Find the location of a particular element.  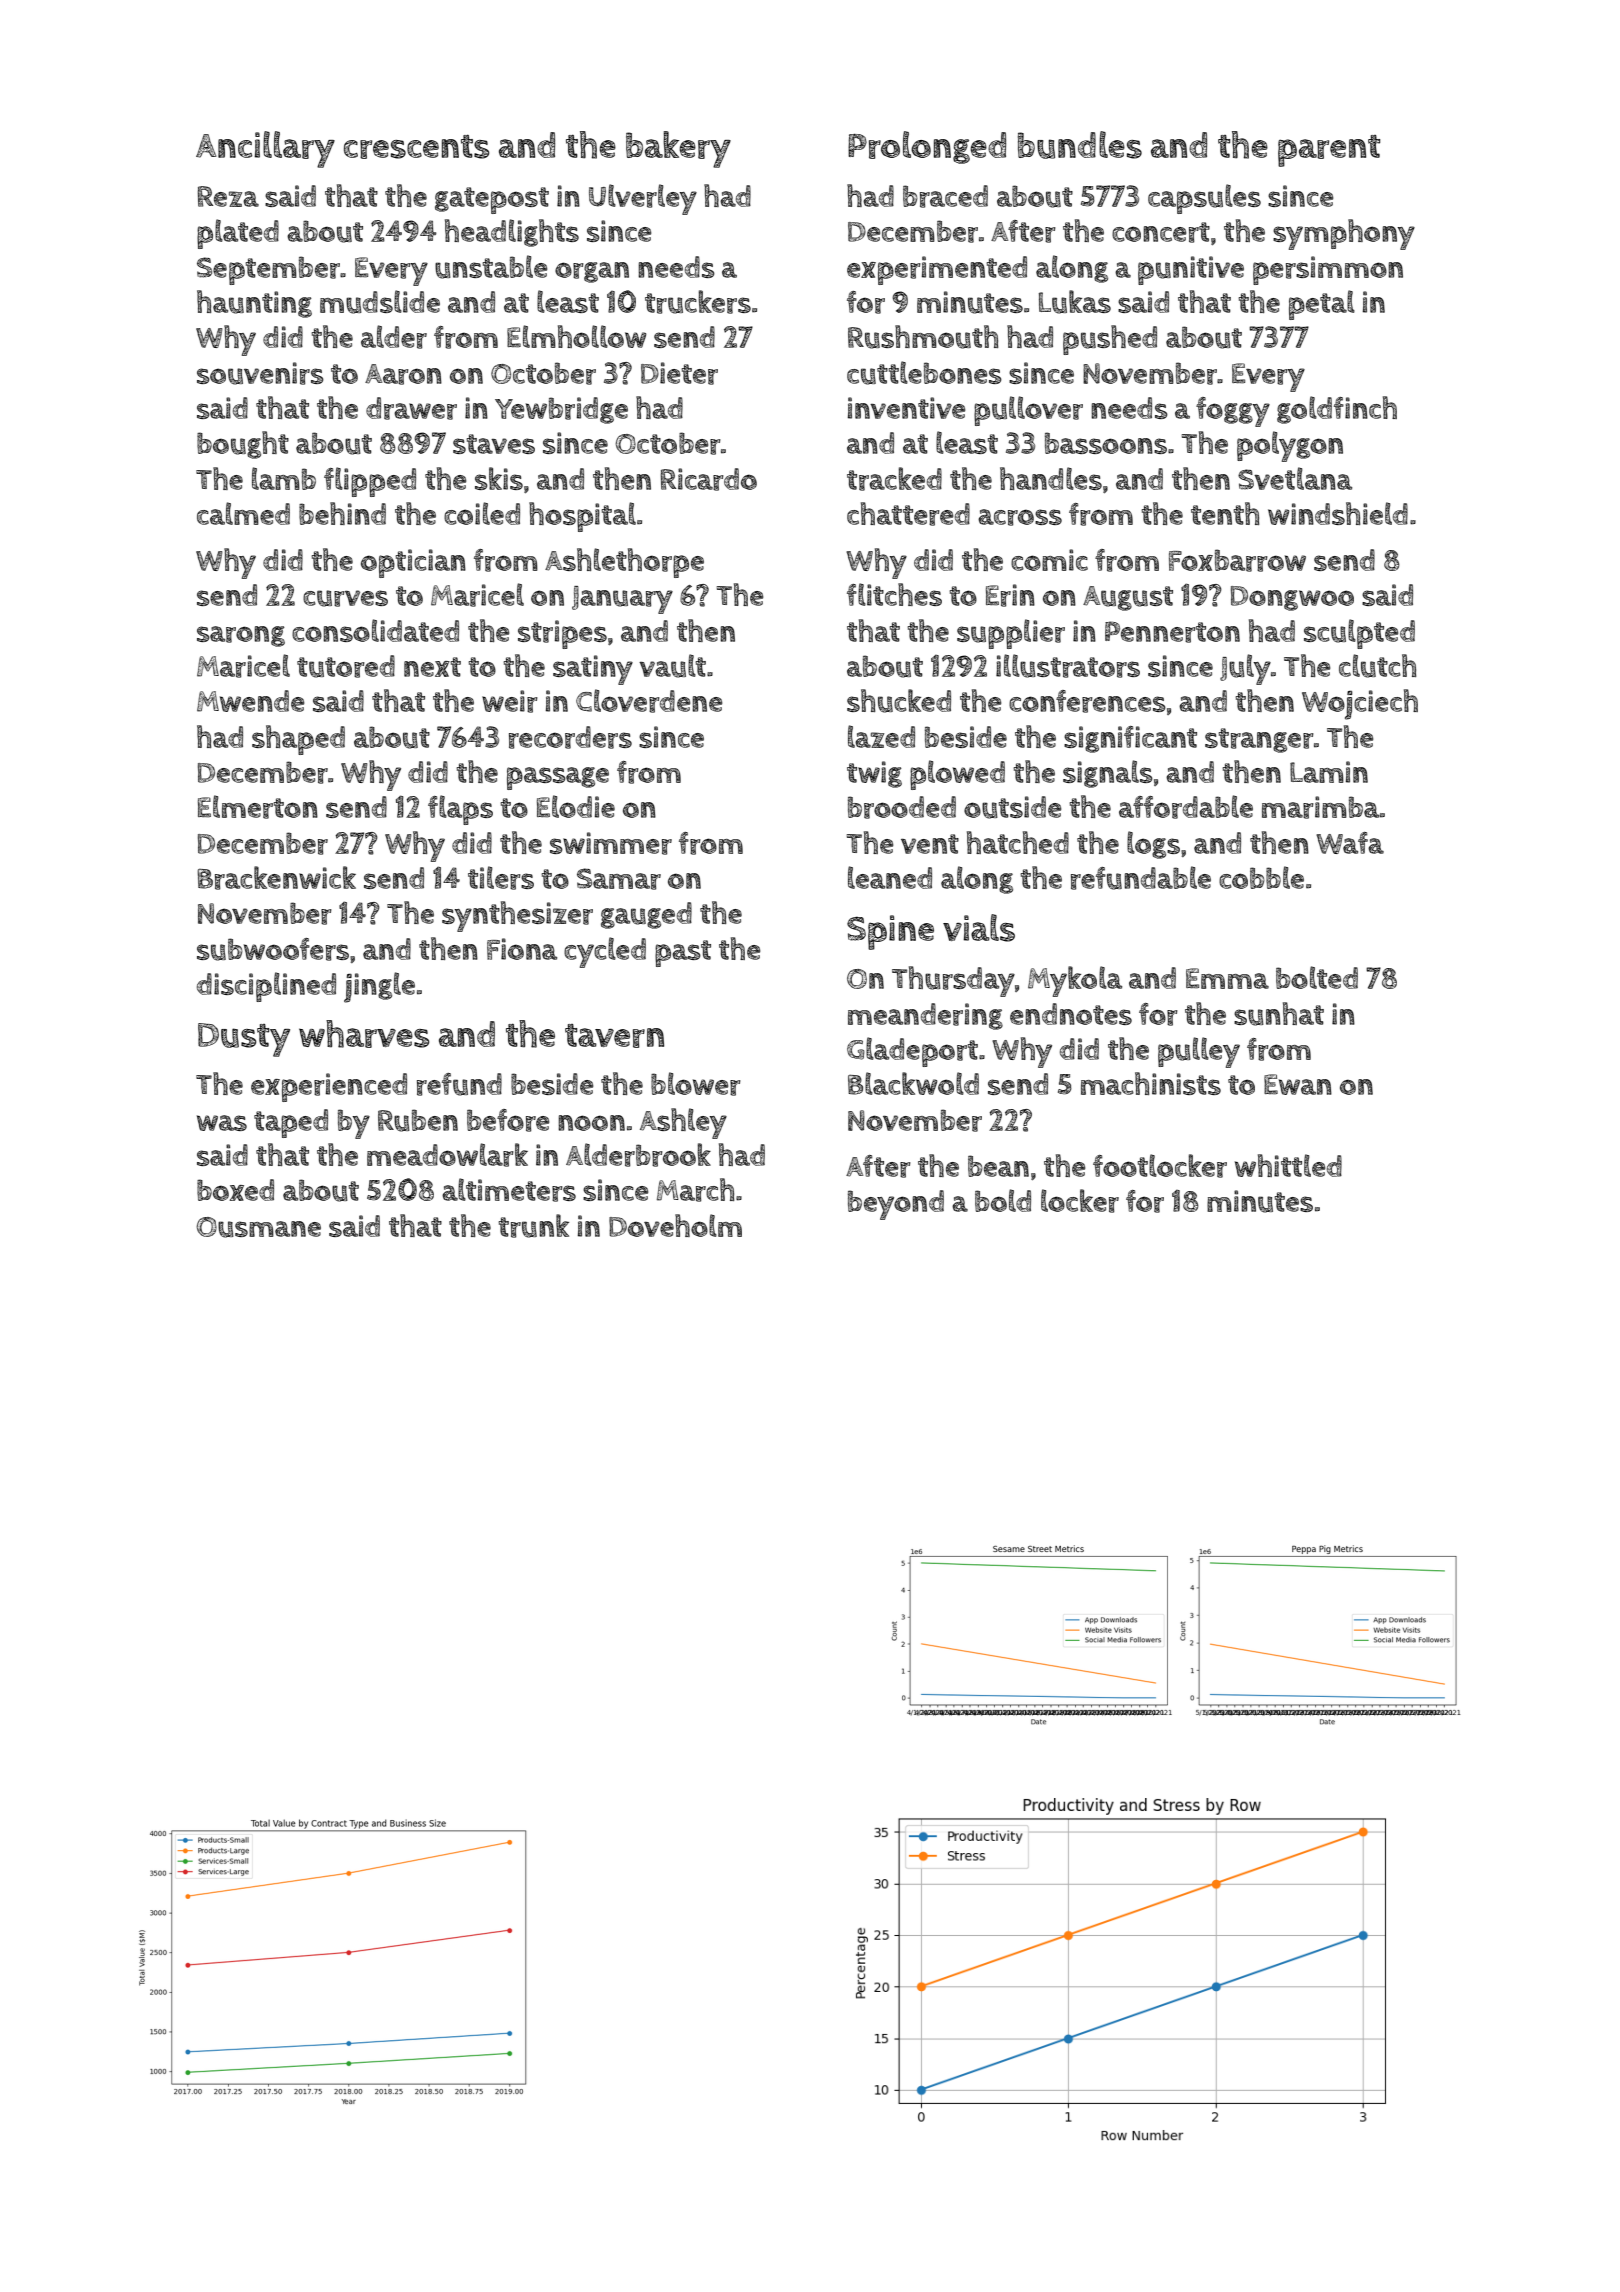

Ancillary is located at coordinates (265, 149).
